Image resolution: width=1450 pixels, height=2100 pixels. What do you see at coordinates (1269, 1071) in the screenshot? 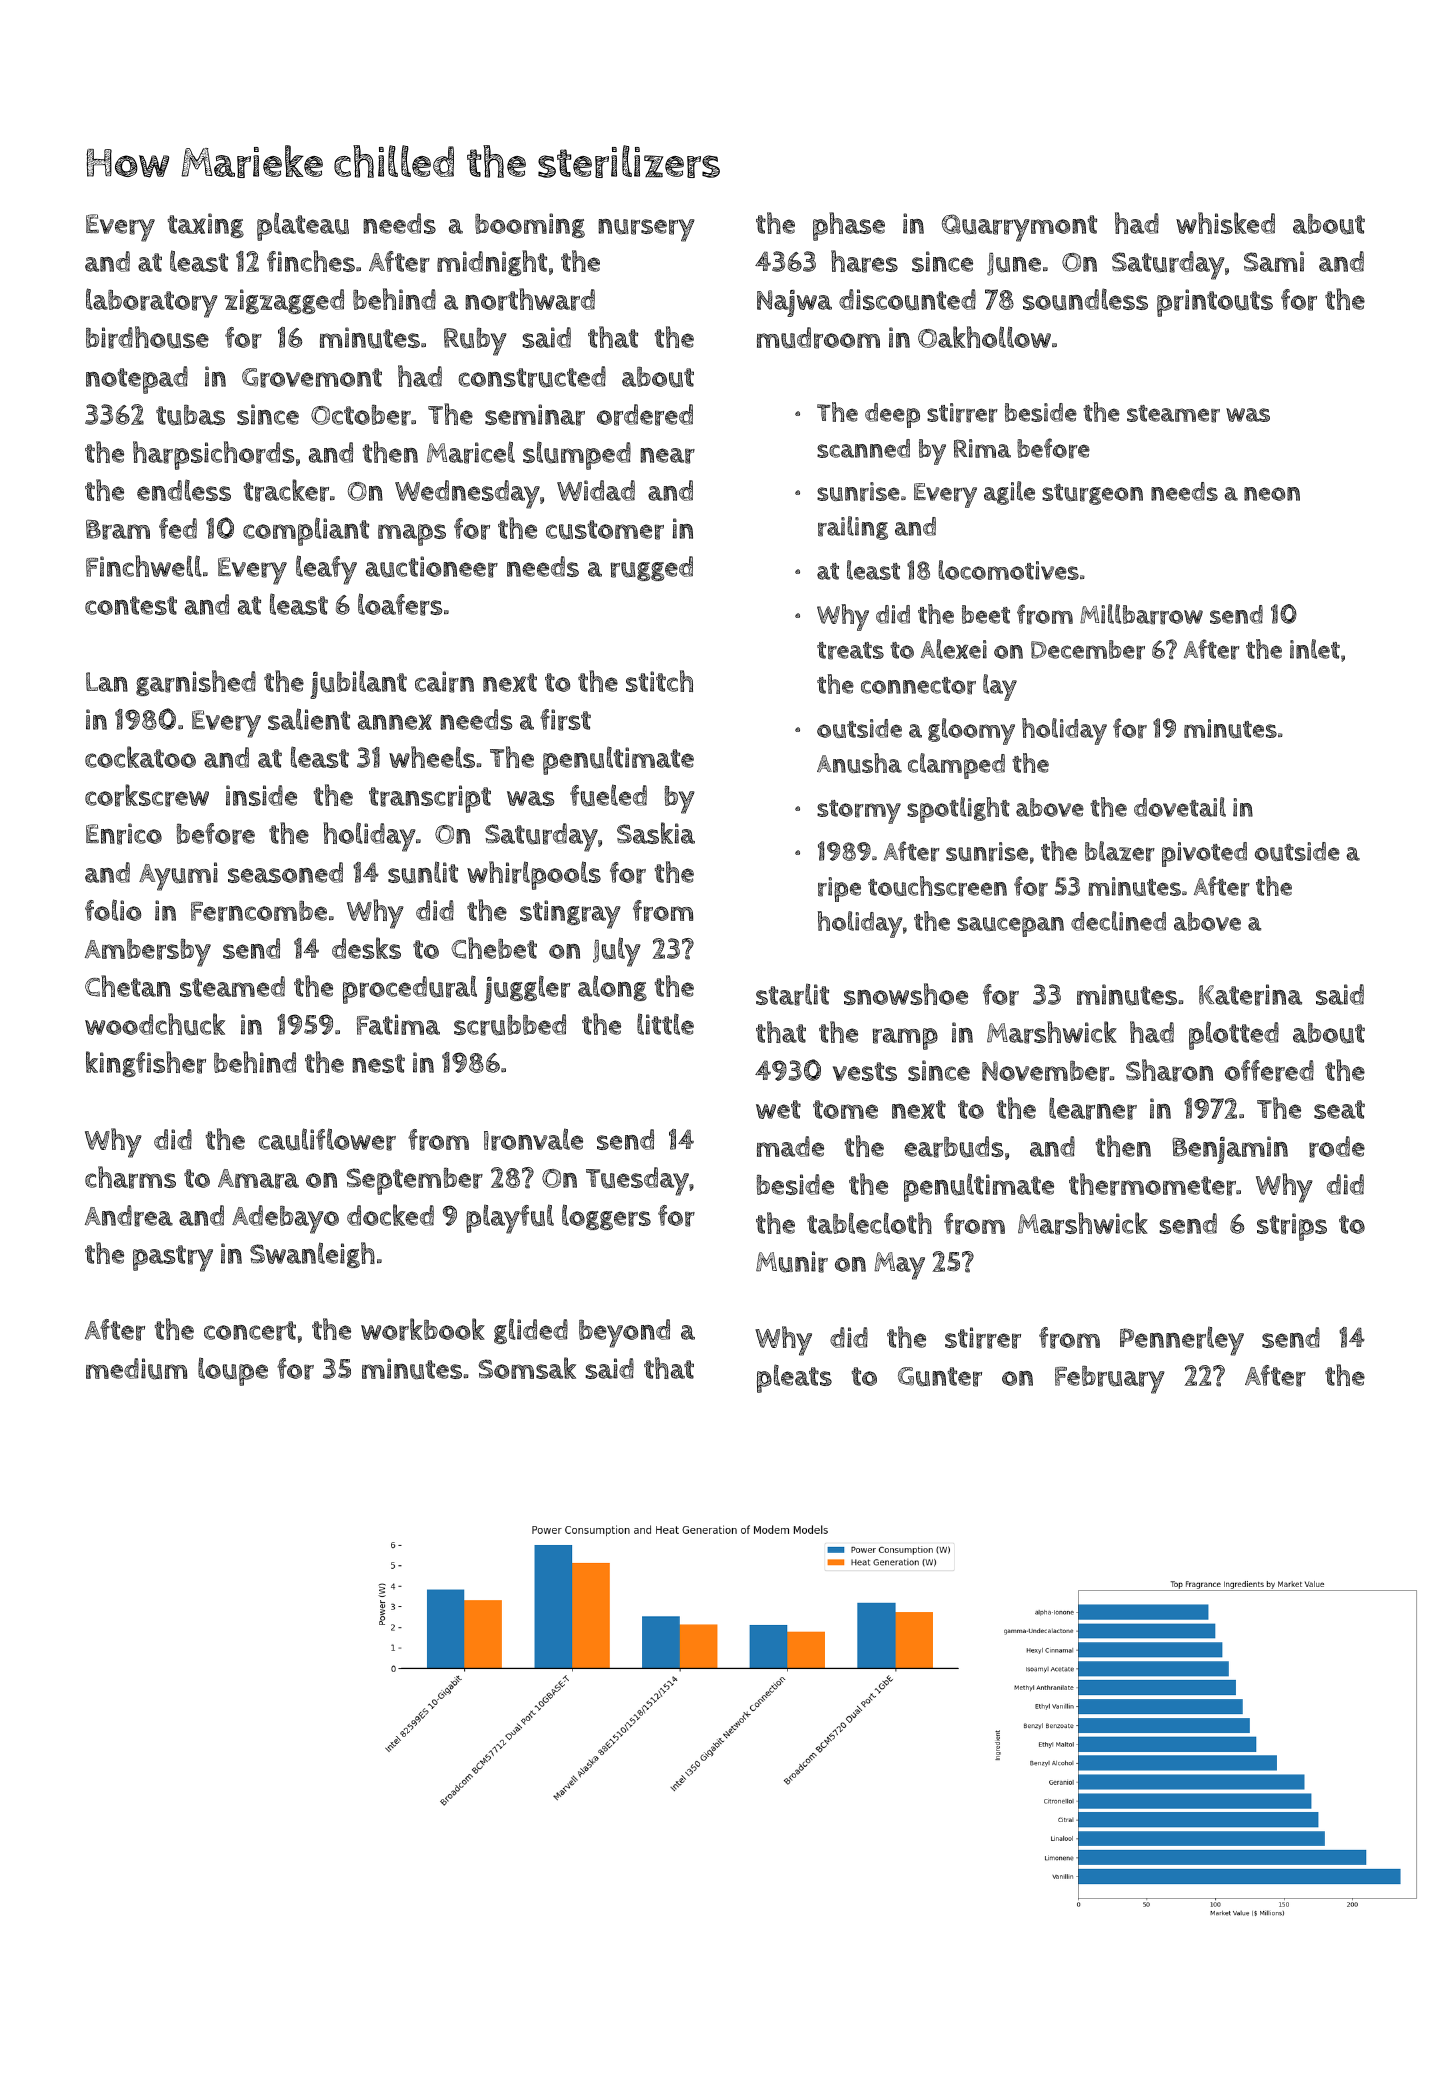
I see `offered` at bounding box center [1269, 1071].
